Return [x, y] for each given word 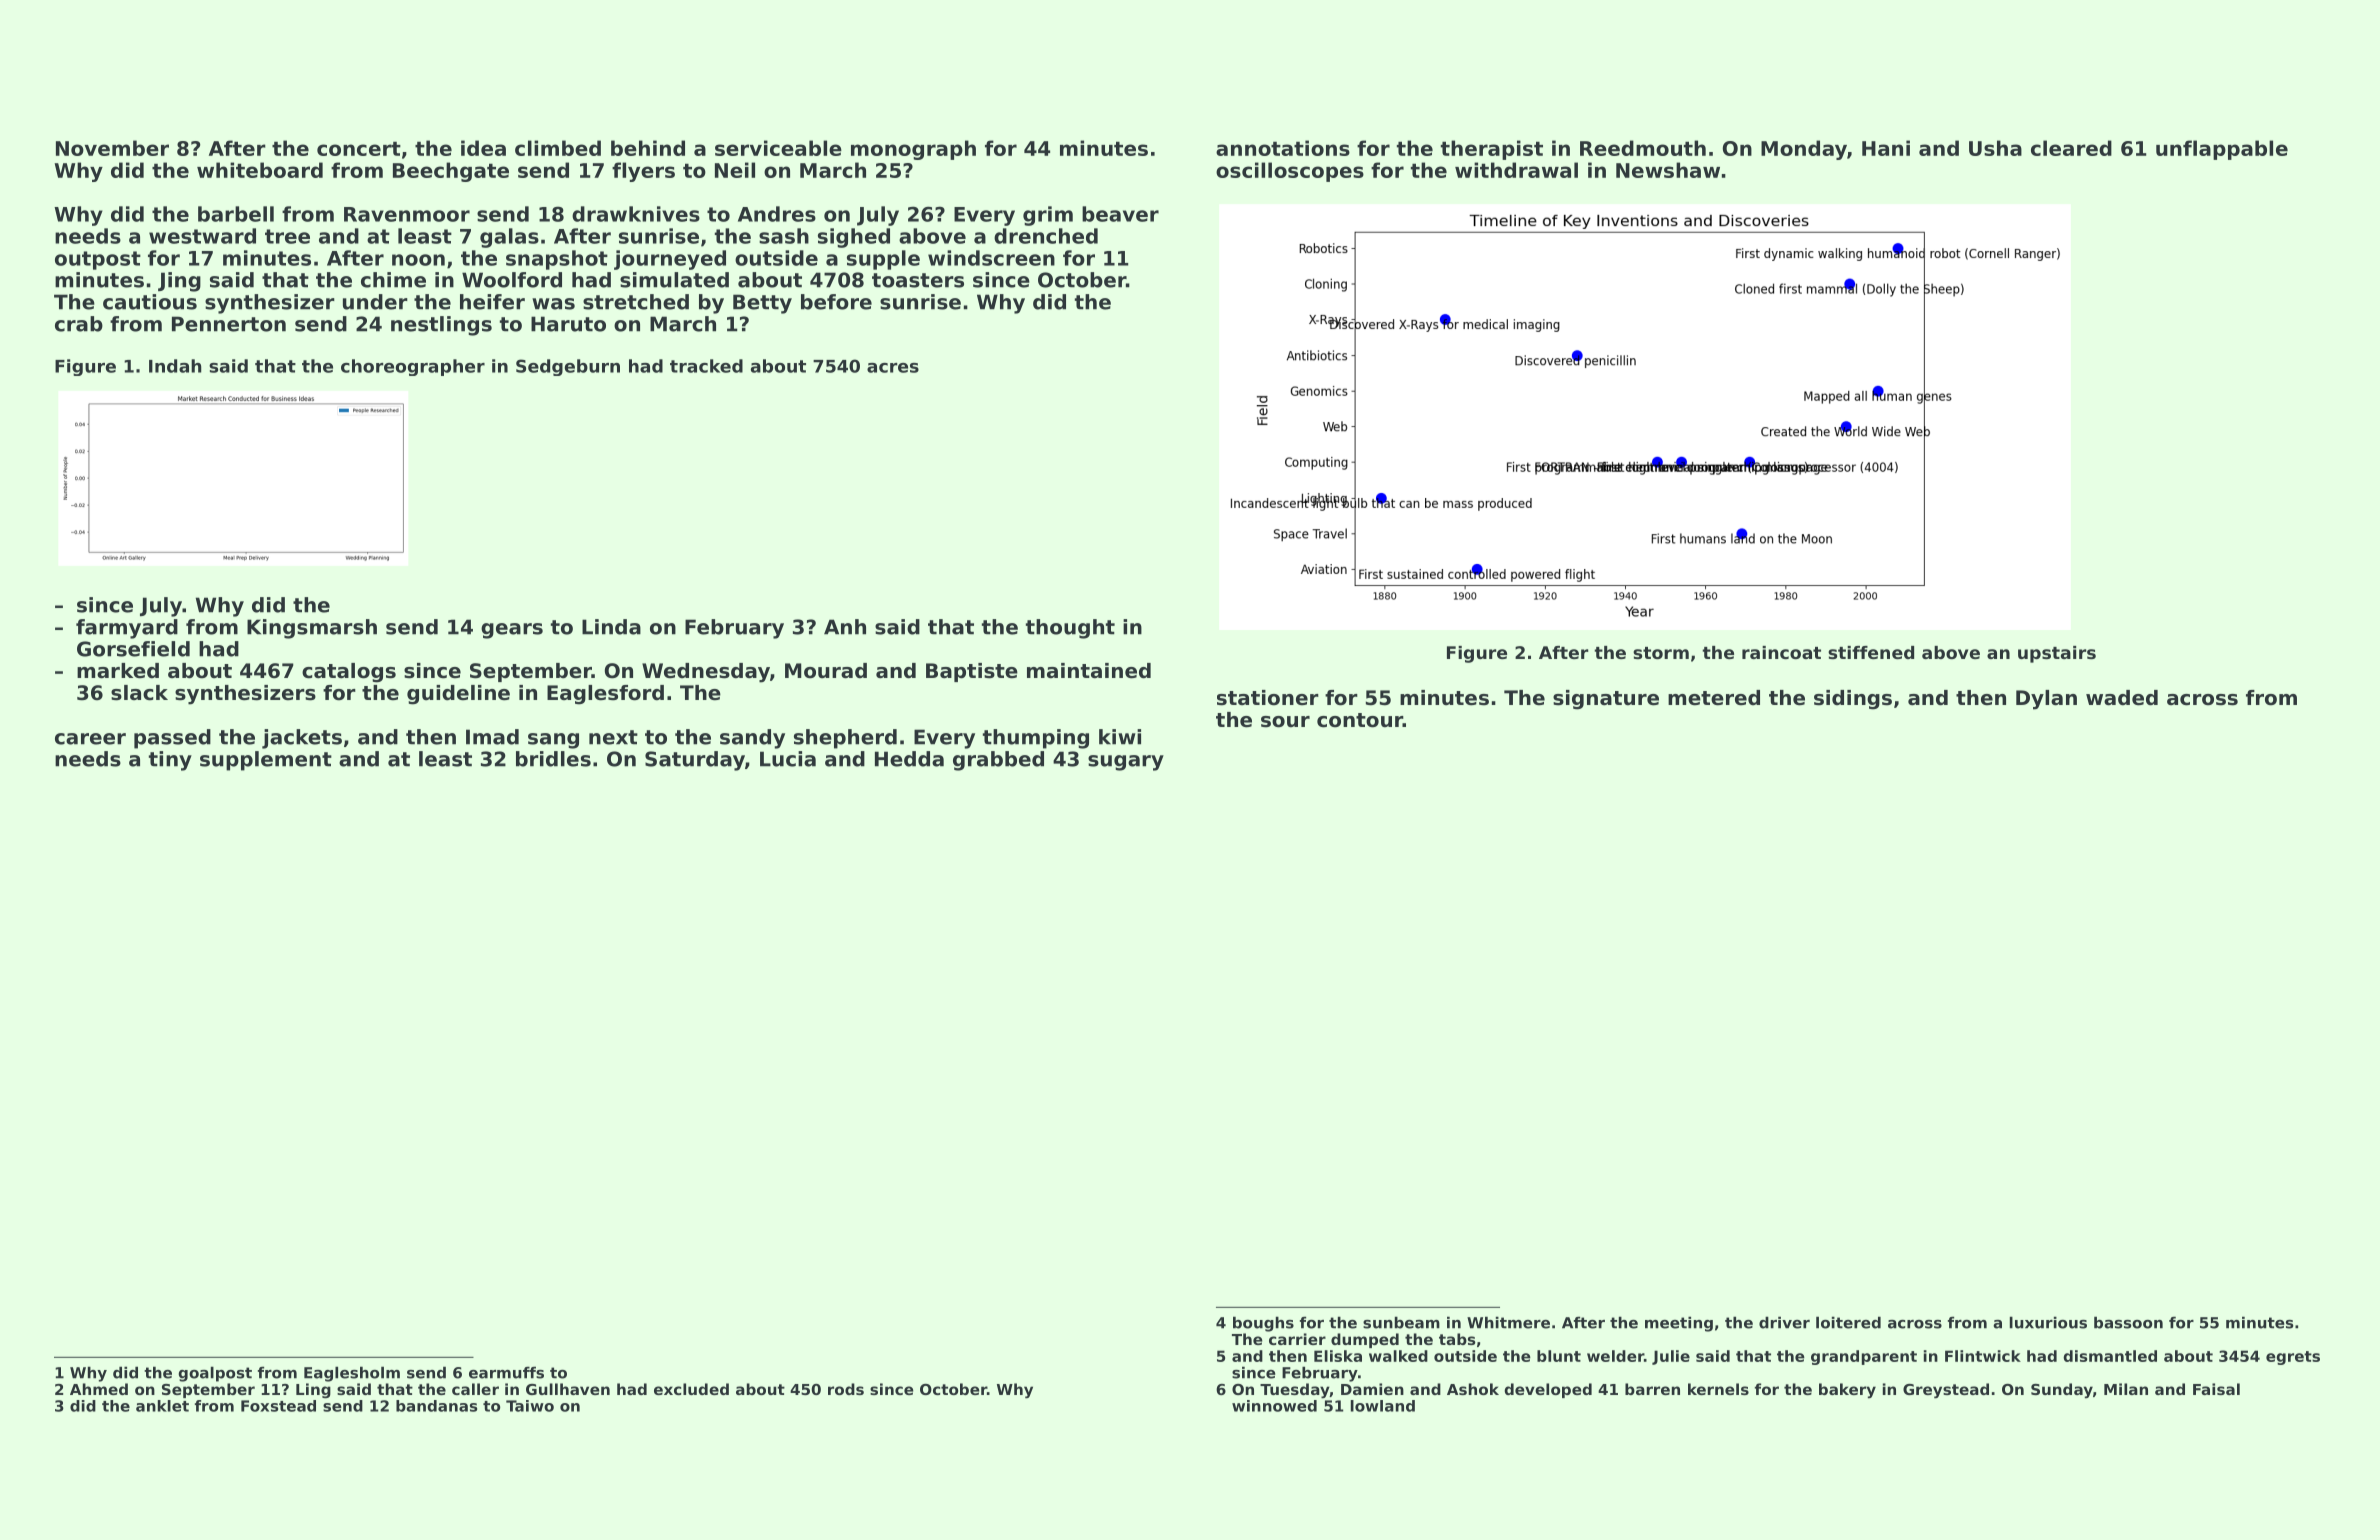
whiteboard [260, 170]
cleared [2071, 148]
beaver [1120, 214]
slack [139, 693]
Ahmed [99, 1389]
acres [893, 368]
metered [1714, 698]
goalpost [215, 1374]
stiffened [1871, 652]
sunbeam [1401, 1322]
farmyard [127, 629]
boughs [1263, 1324]
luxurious [2048, 1322]
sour [1285, 722]
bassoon [2128, 1322]
